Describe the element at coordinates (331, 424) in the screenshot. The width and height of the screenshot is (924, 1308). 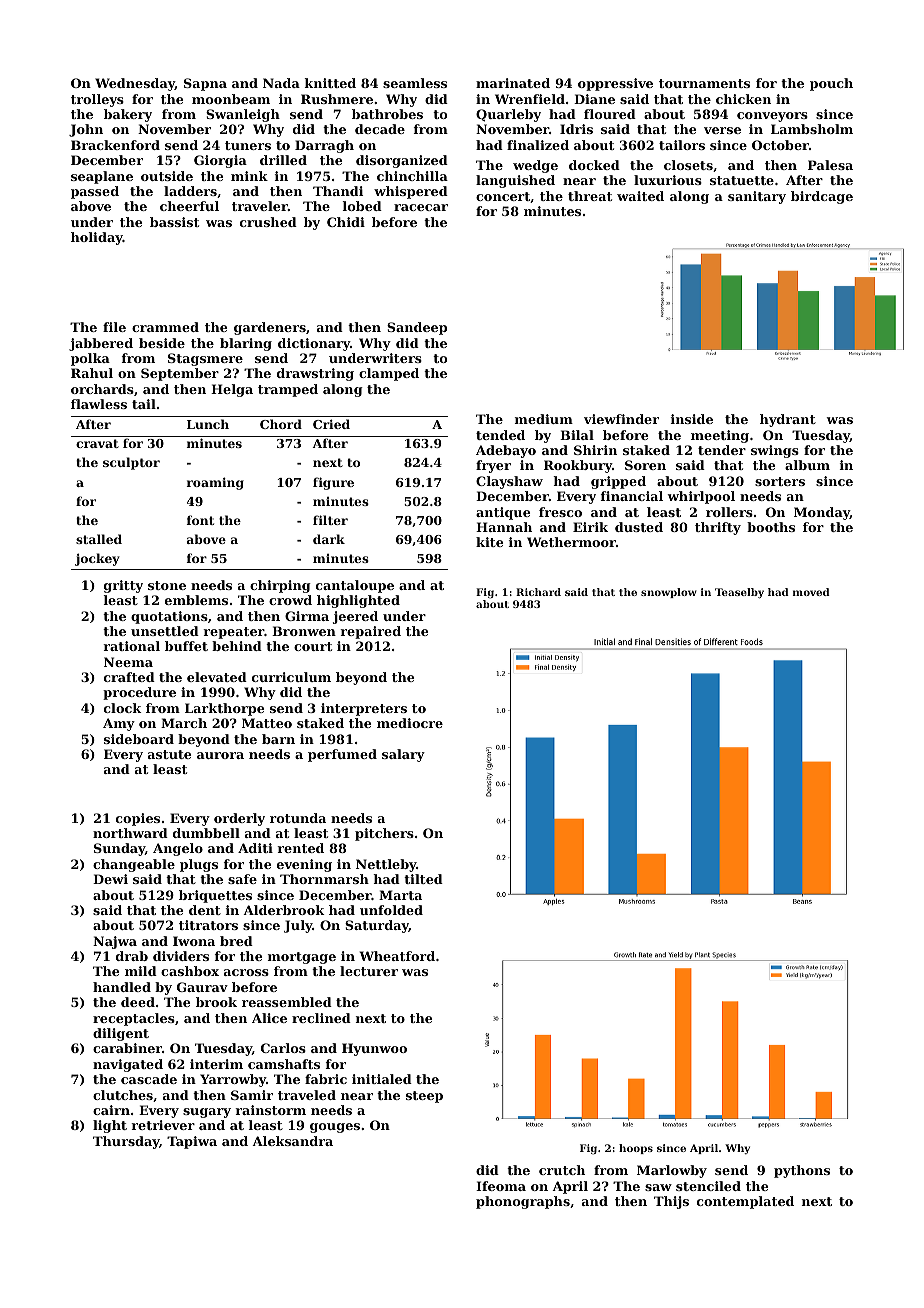
I see `Cried` at that location.
